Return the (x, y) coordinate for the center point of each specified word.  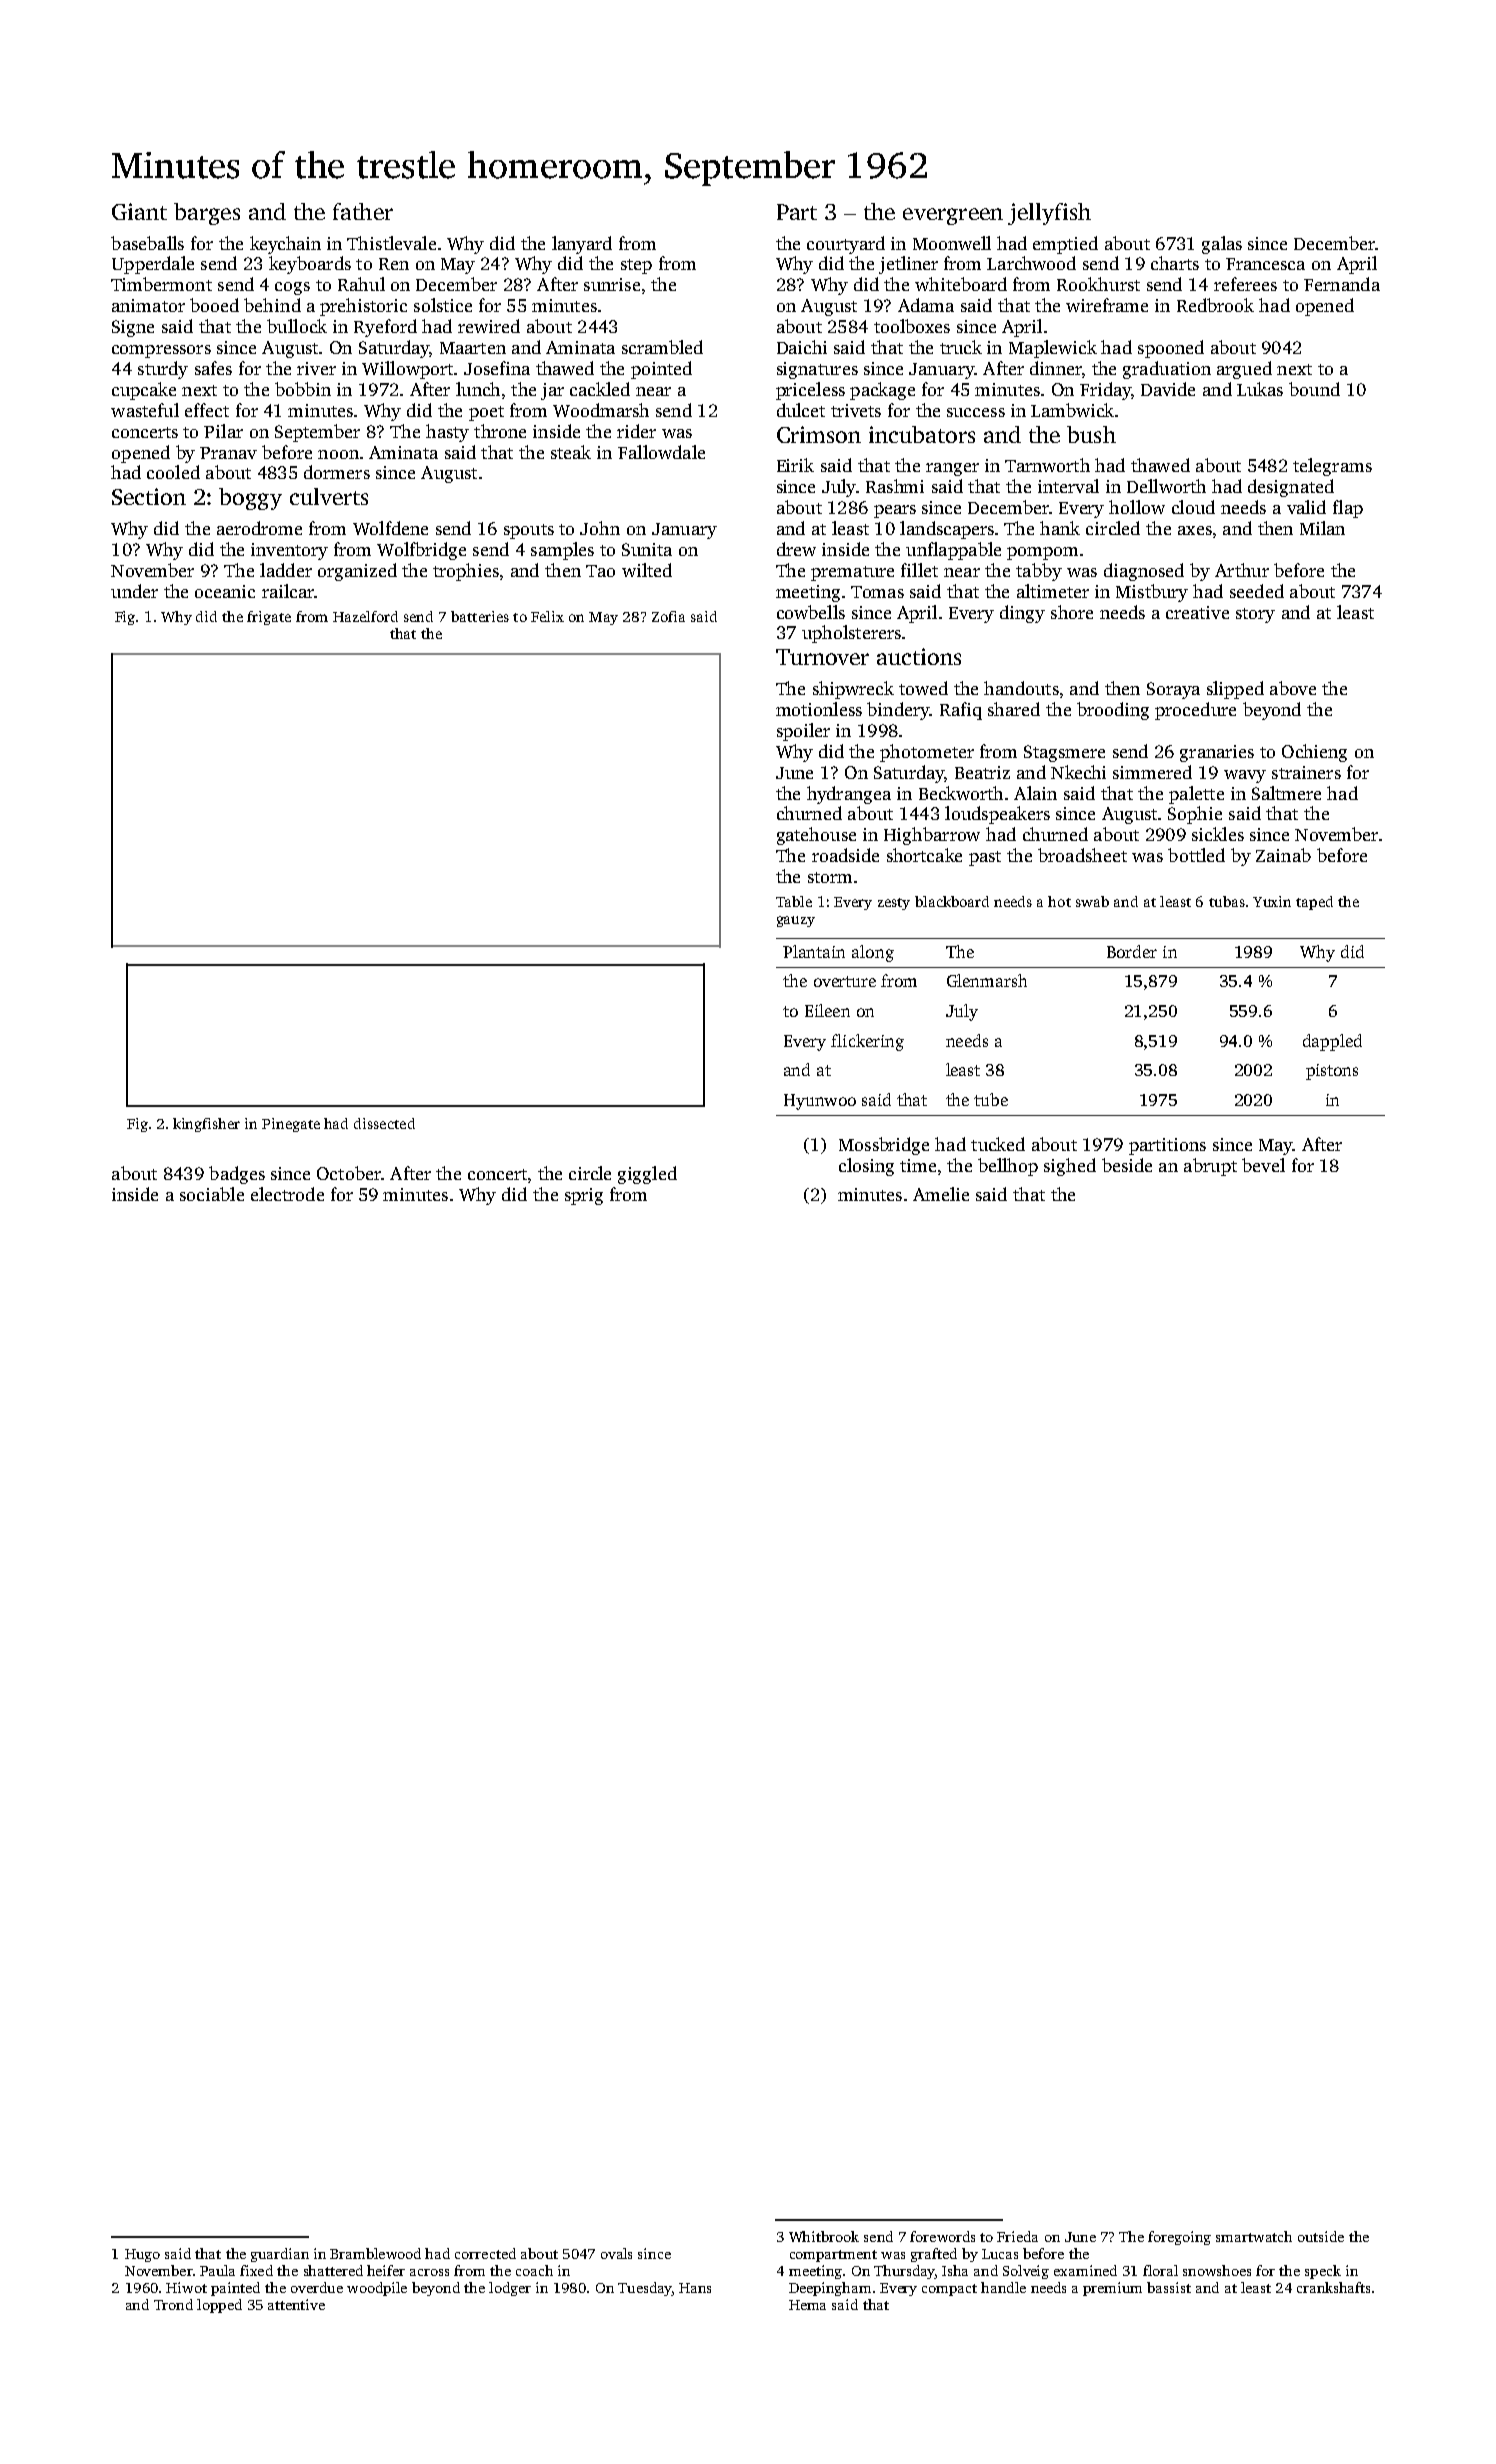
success (976, 412)
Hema (807, 2305)
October (349, 1173)
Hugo (142, 2255)
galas (1222, 245)
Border (1132, 951)
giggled (647, 1175)
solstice (443, 305)
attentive (296, 2304)
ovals (616, 2253)
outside (1321, 2236)
